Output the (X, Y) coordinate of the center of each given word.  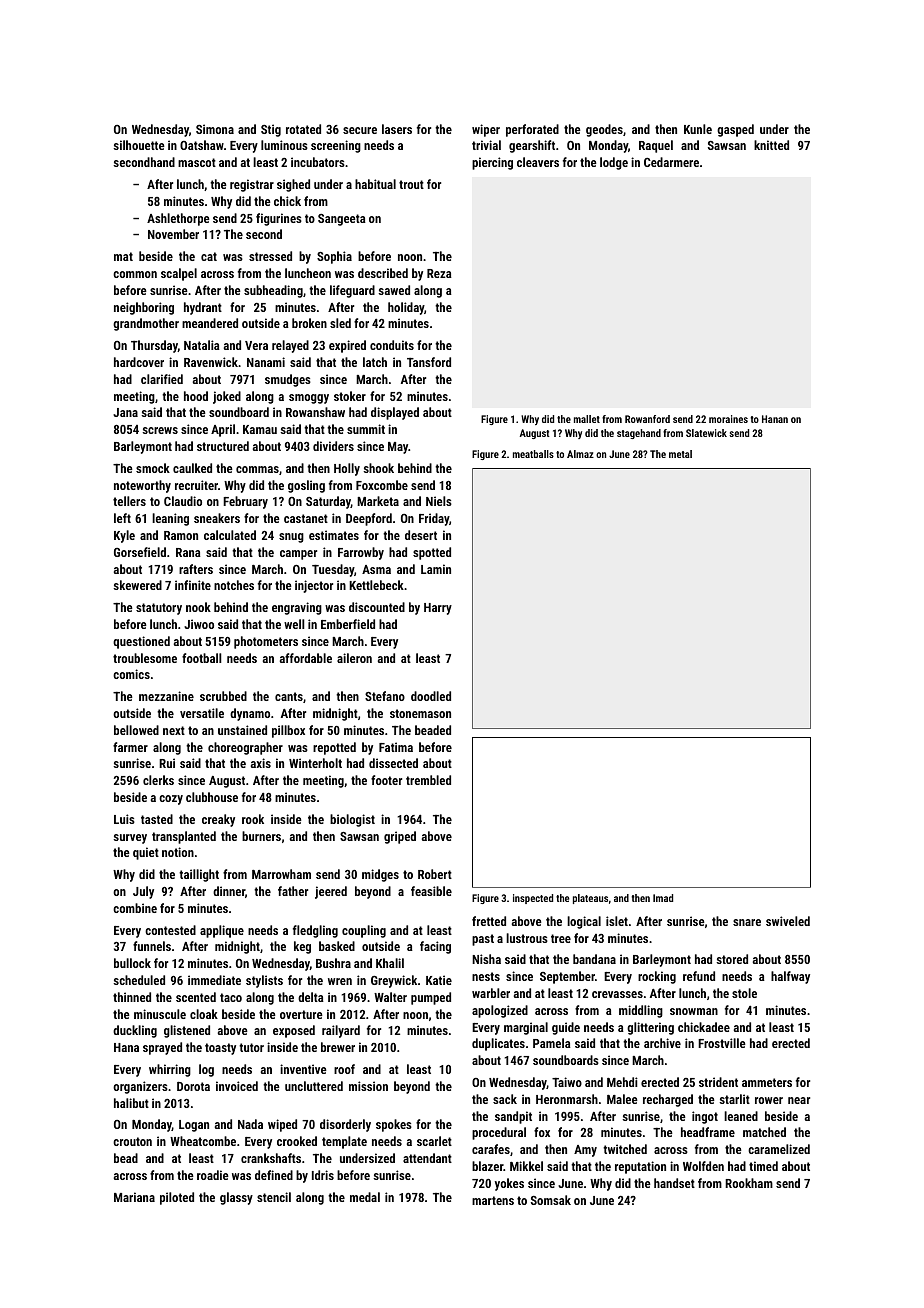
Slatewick (706, 433)
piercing (492, 163)
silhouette (139, 145)
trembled (428, 780)
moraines (728, 419)
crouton (132, 1141)
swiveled (788, 921)
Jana (125, 412)
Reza (439, 273)
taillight (199, 875)
